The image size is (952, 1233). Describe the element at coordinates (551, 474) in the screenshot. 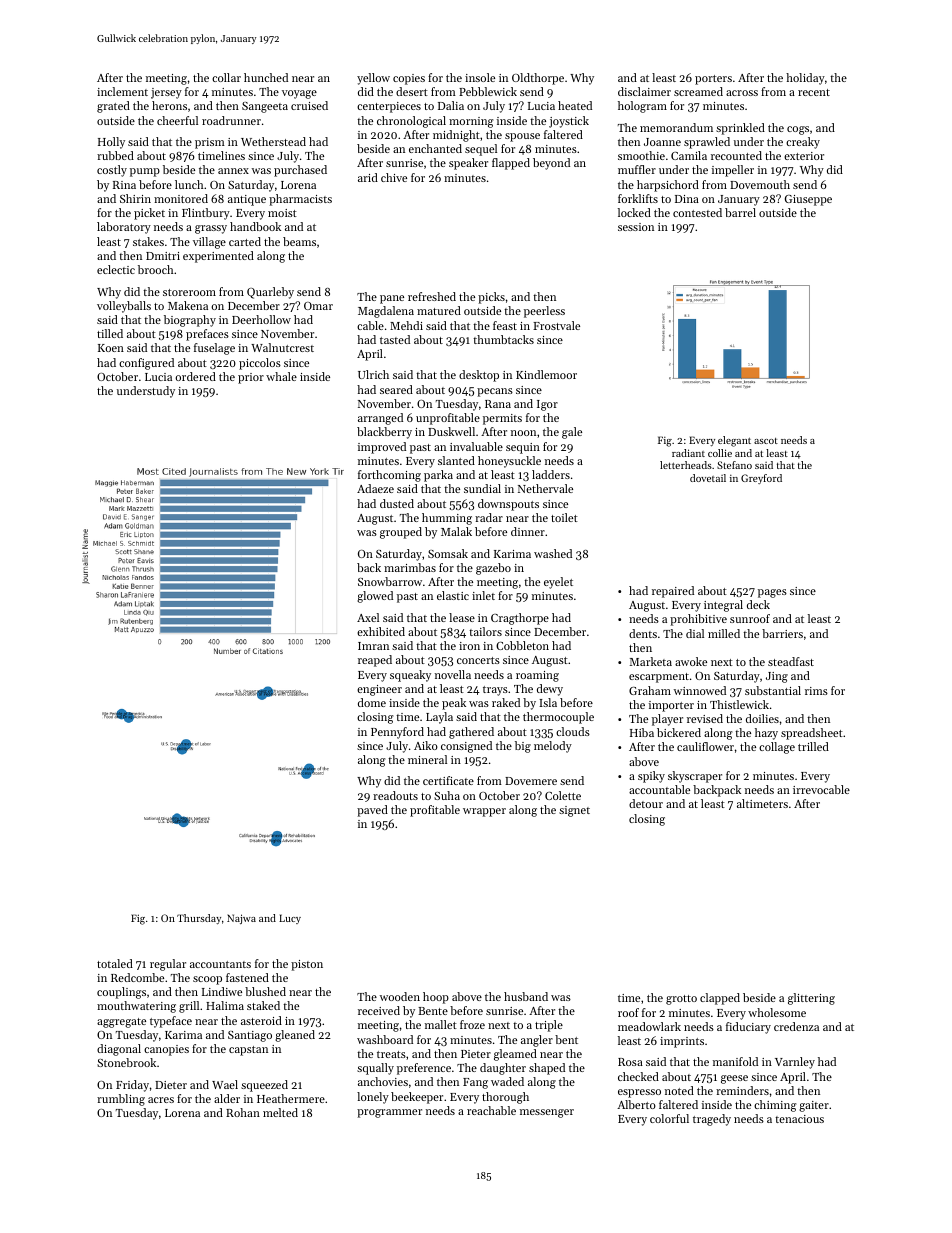

I see `ladders` at that location.
